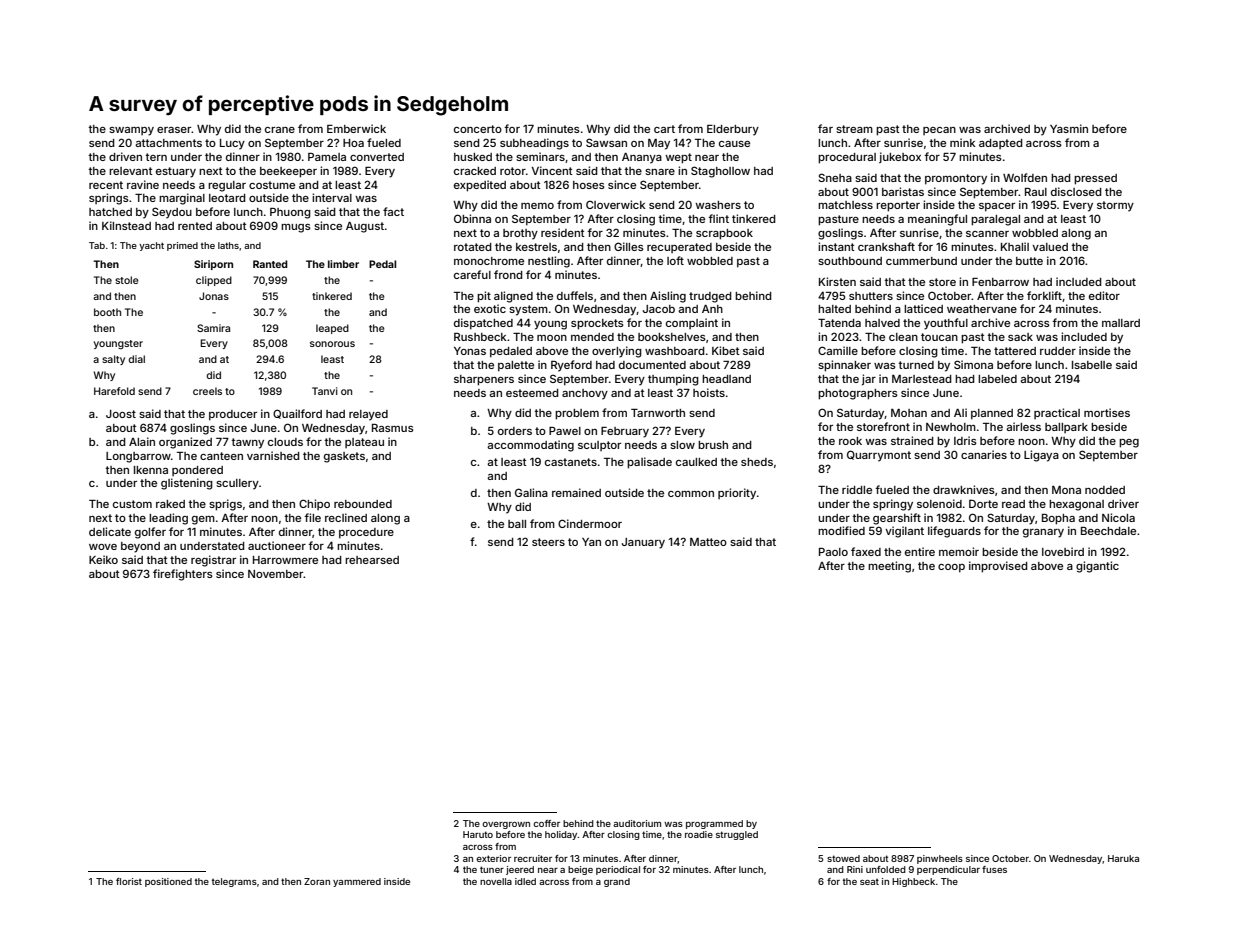 The image size is (1233, 952). Describe the element at coordinates (1104, 295) in the screenshot. I see `editor` at that location.
